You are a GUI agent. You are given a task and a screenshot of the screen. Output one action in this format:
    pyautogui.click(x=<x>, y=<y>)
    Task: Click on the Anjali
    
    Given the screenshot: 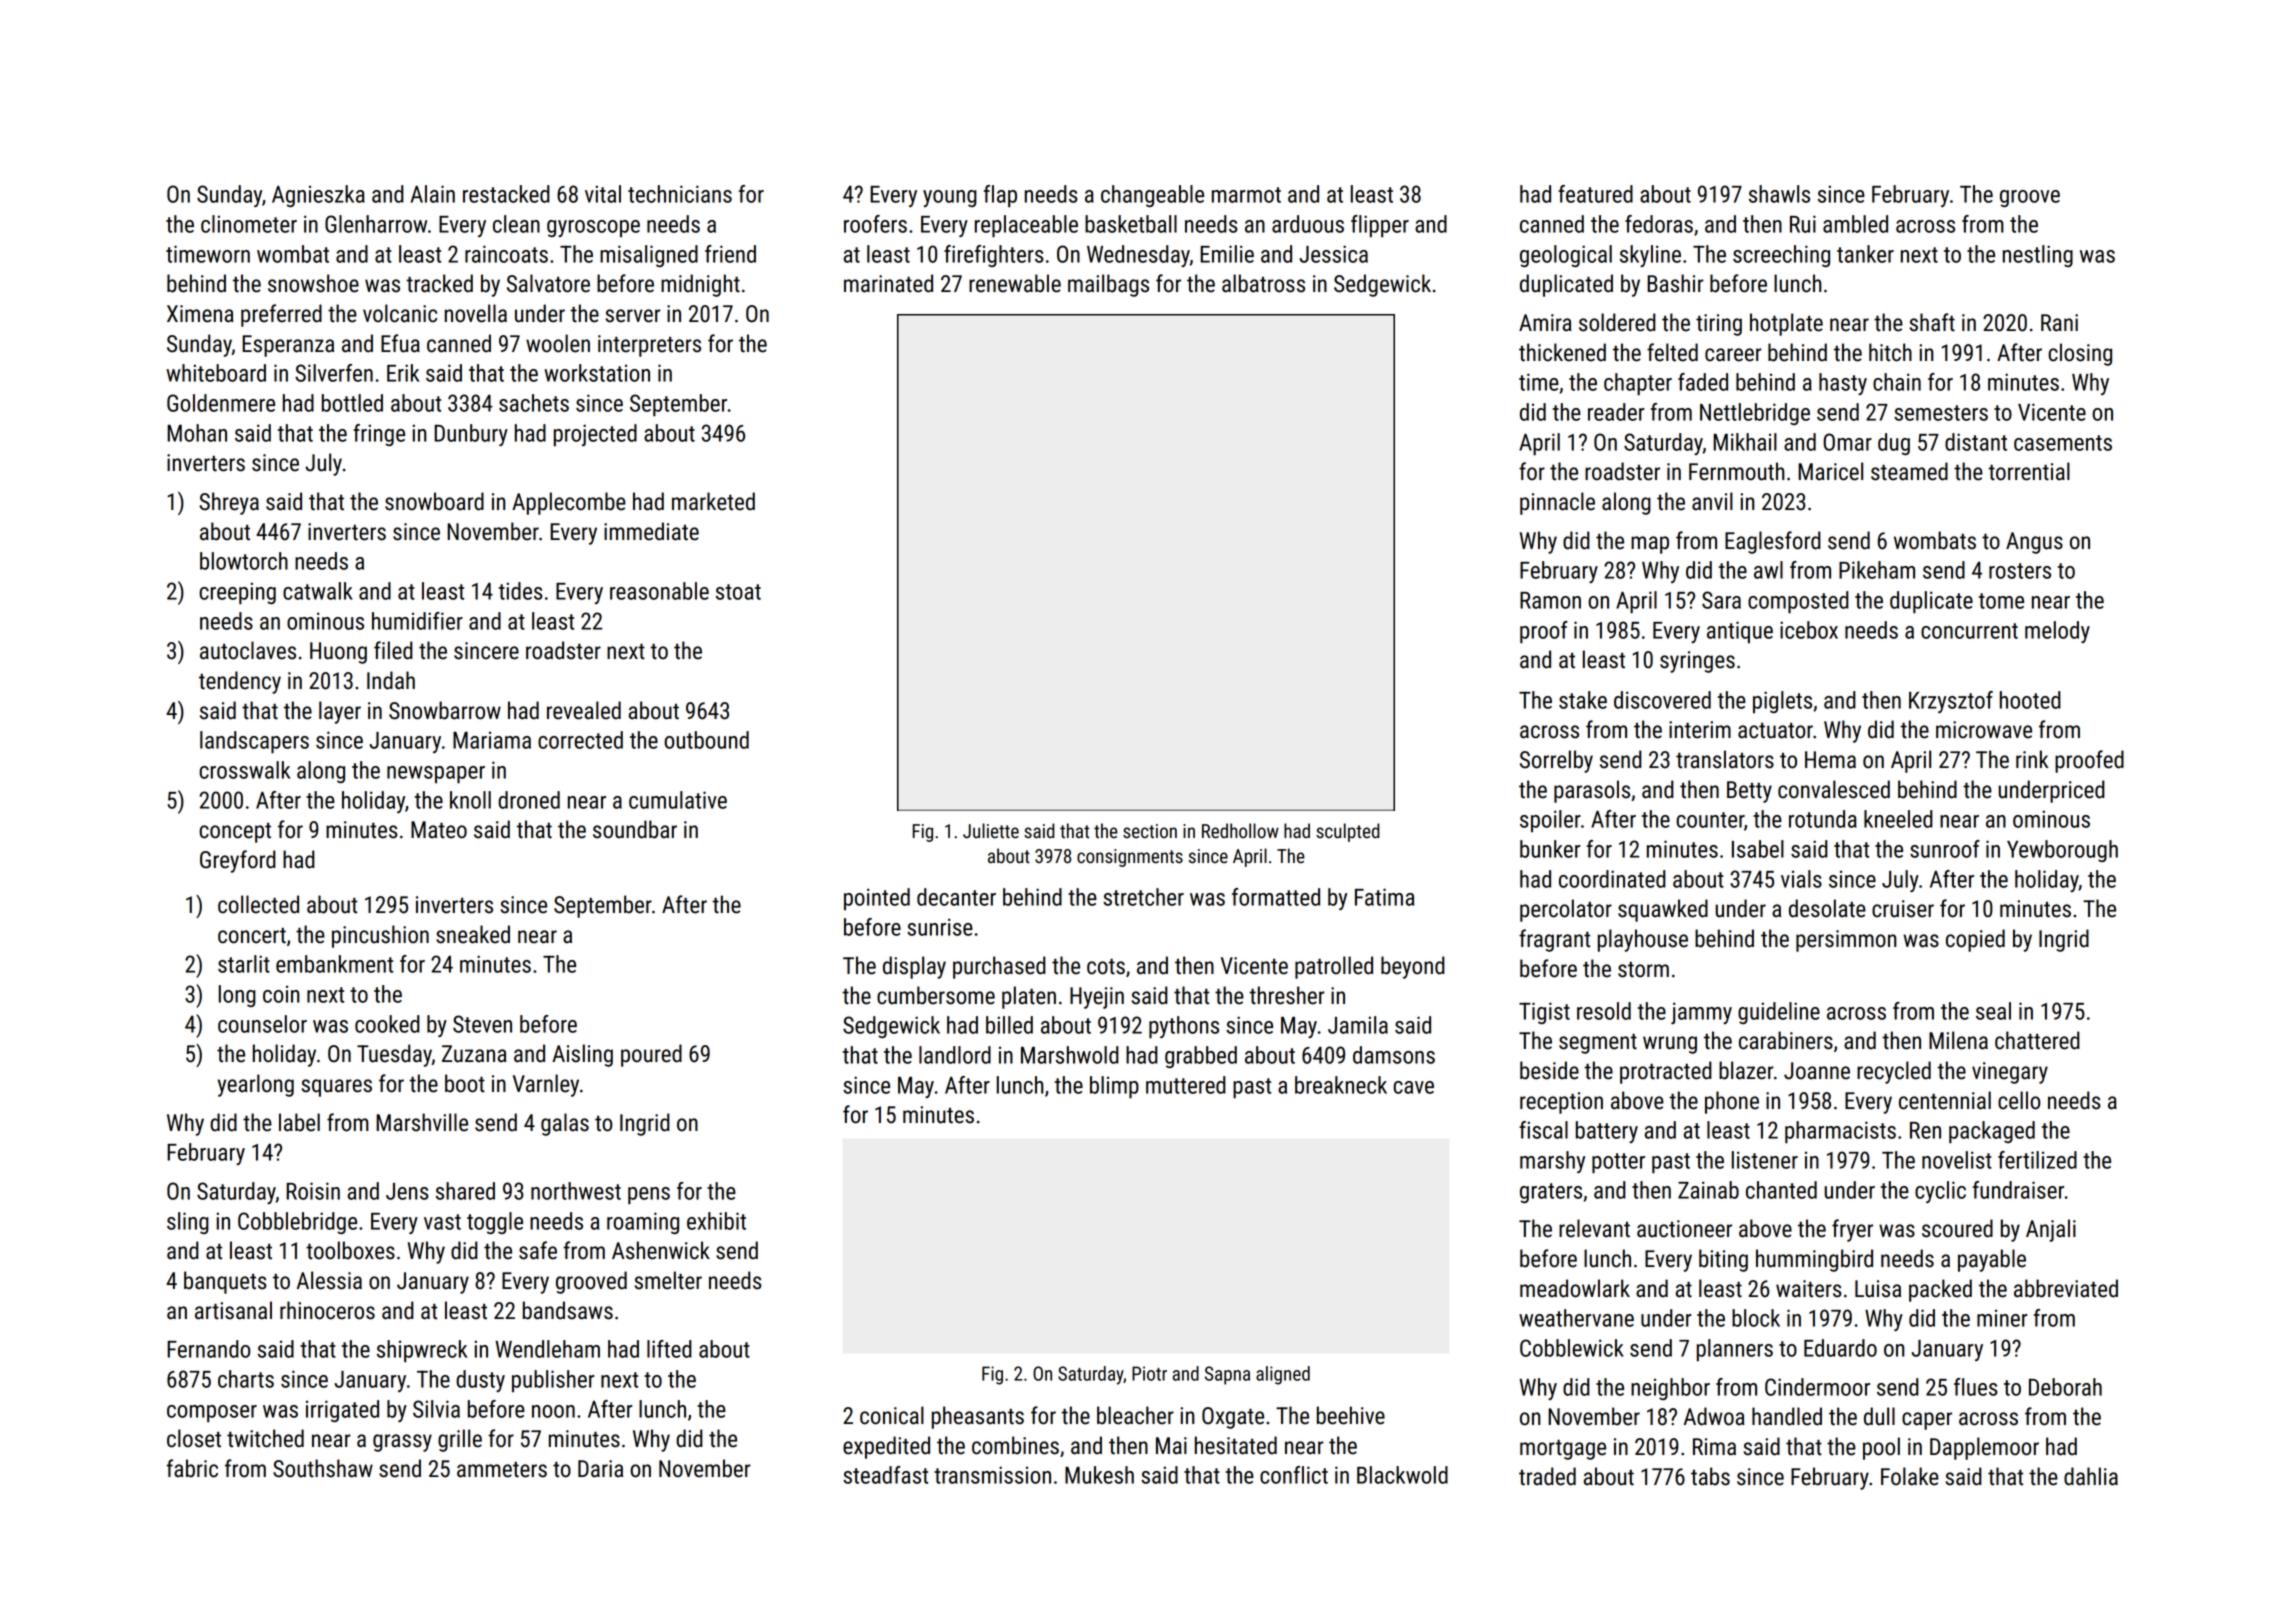 What is the action you would take?
    pyautogui.click(x=2051, y=1230)
